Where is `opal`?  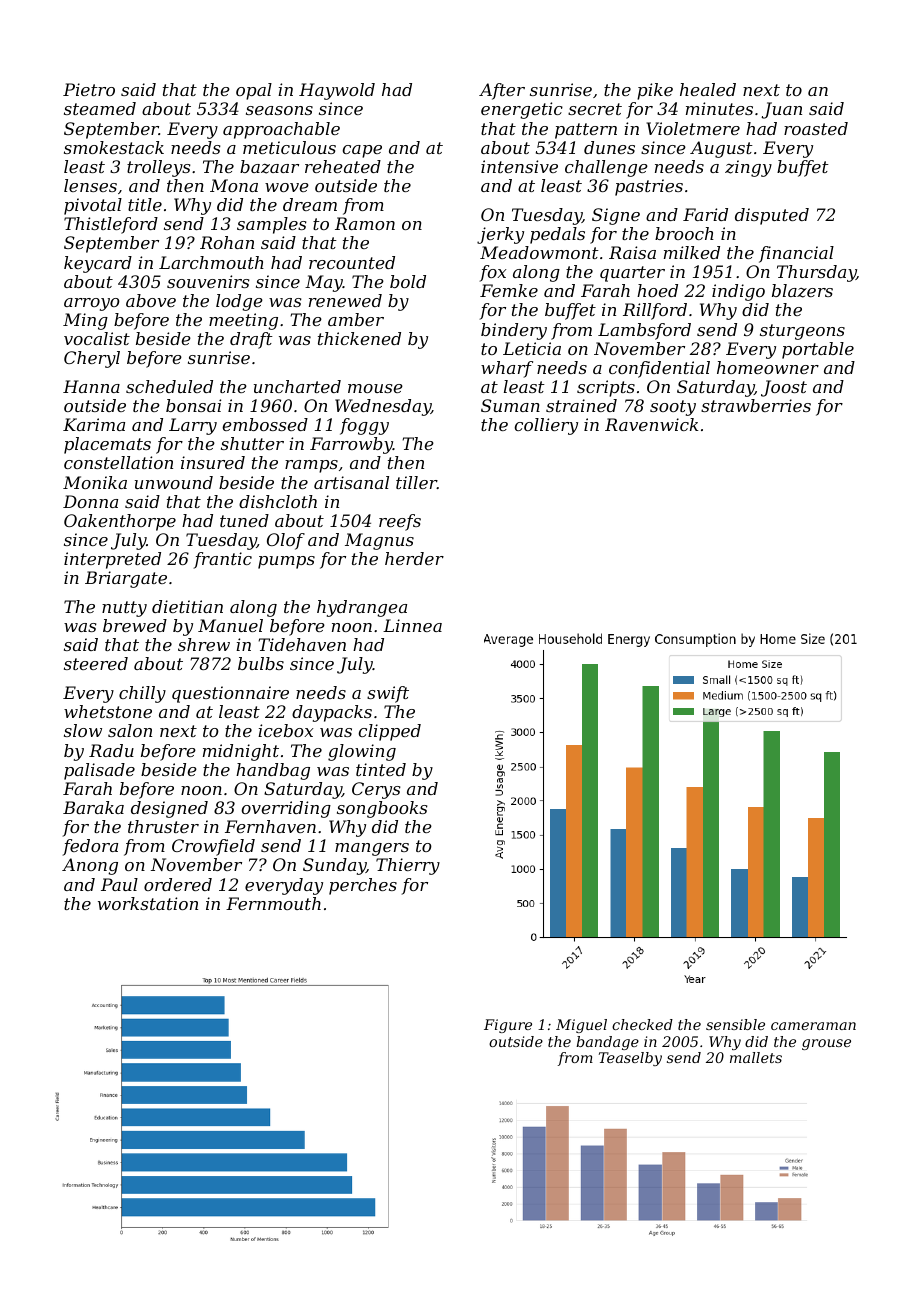 opal is located at coordinates (254, 91).
